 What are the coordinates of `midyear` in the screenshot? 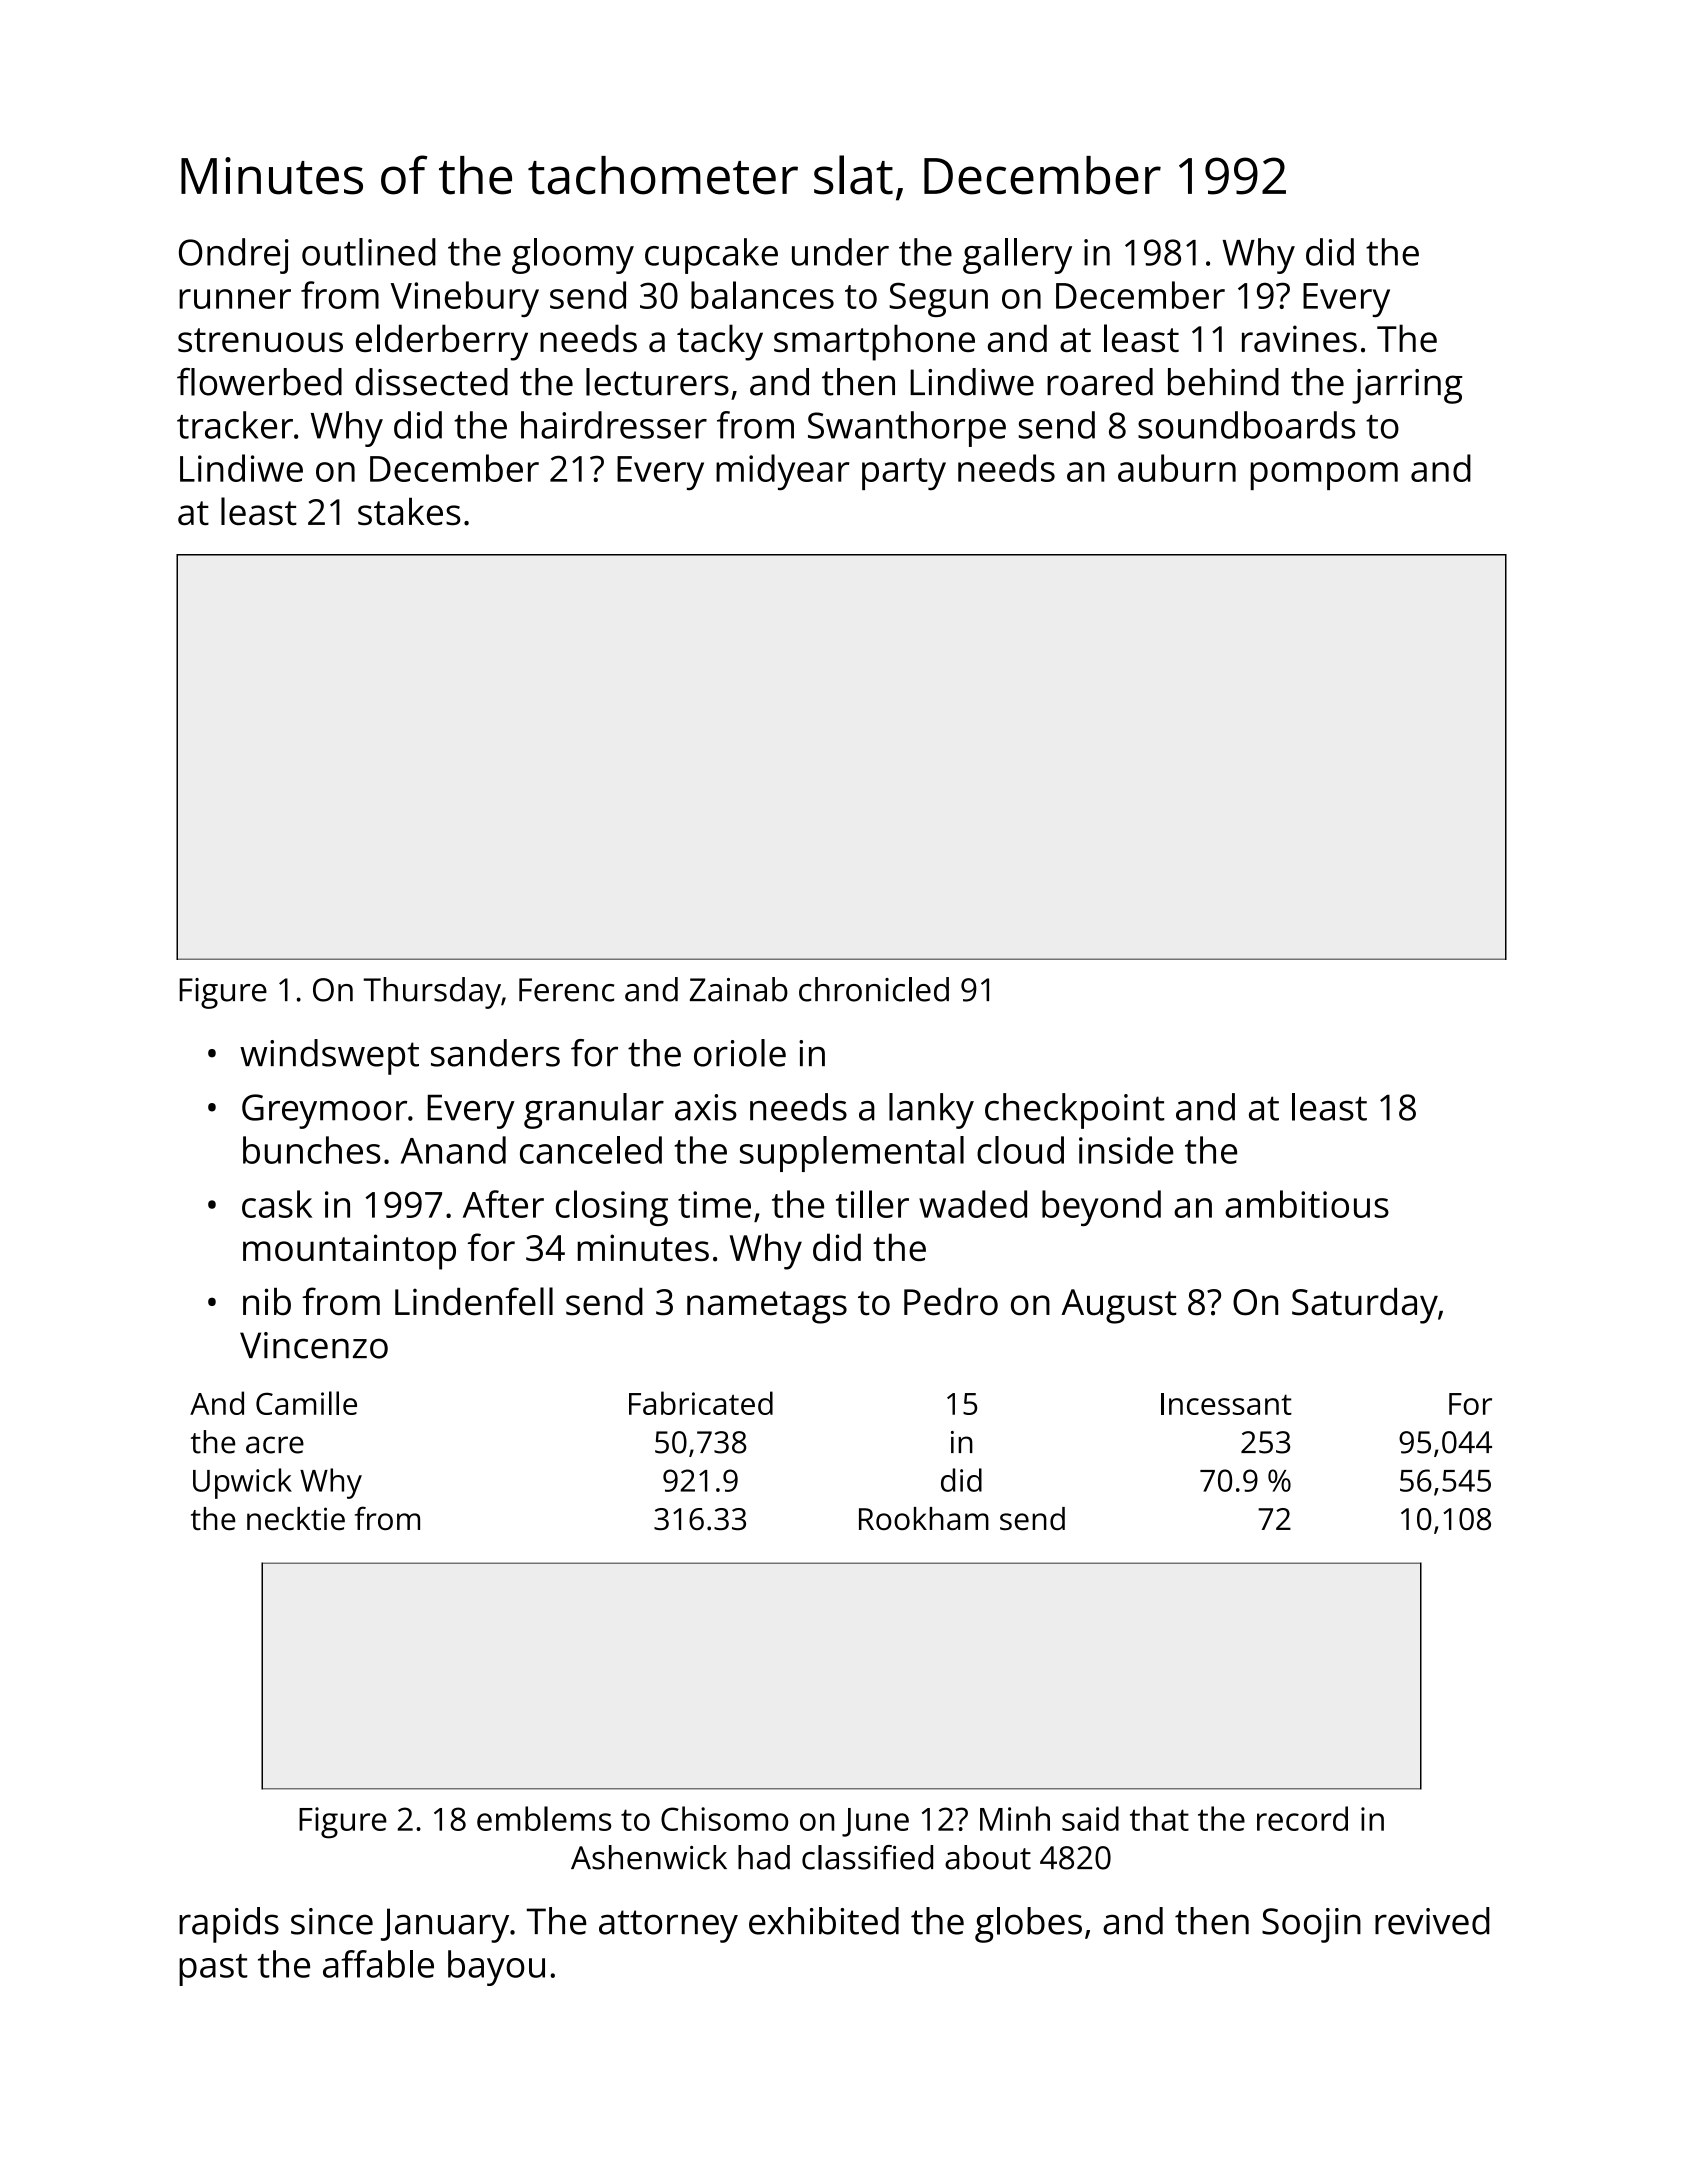 It's located at (782, 472).
